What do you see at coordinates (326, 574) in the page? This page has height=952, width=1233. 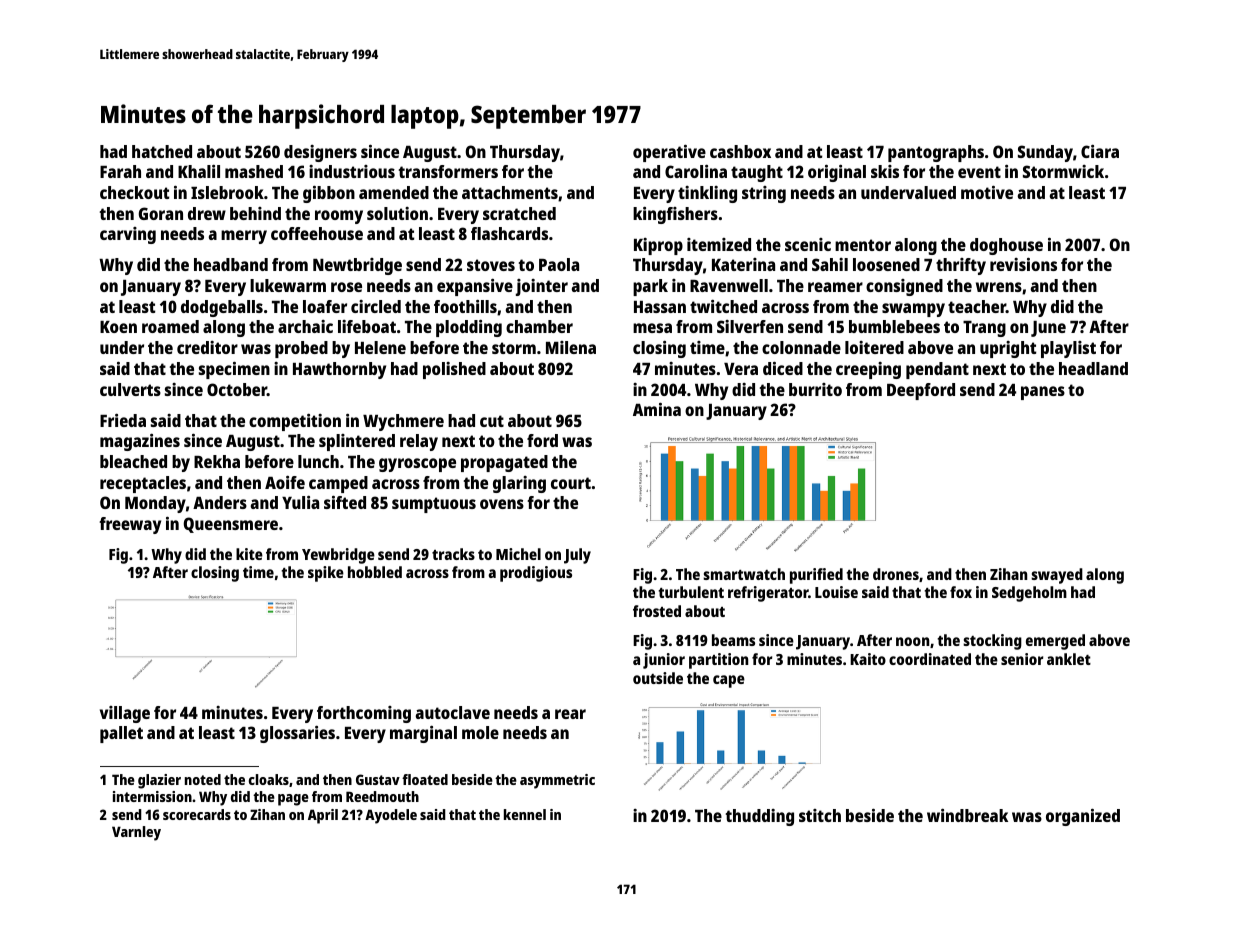 I see `spike` at bounding box center [326, 574].
